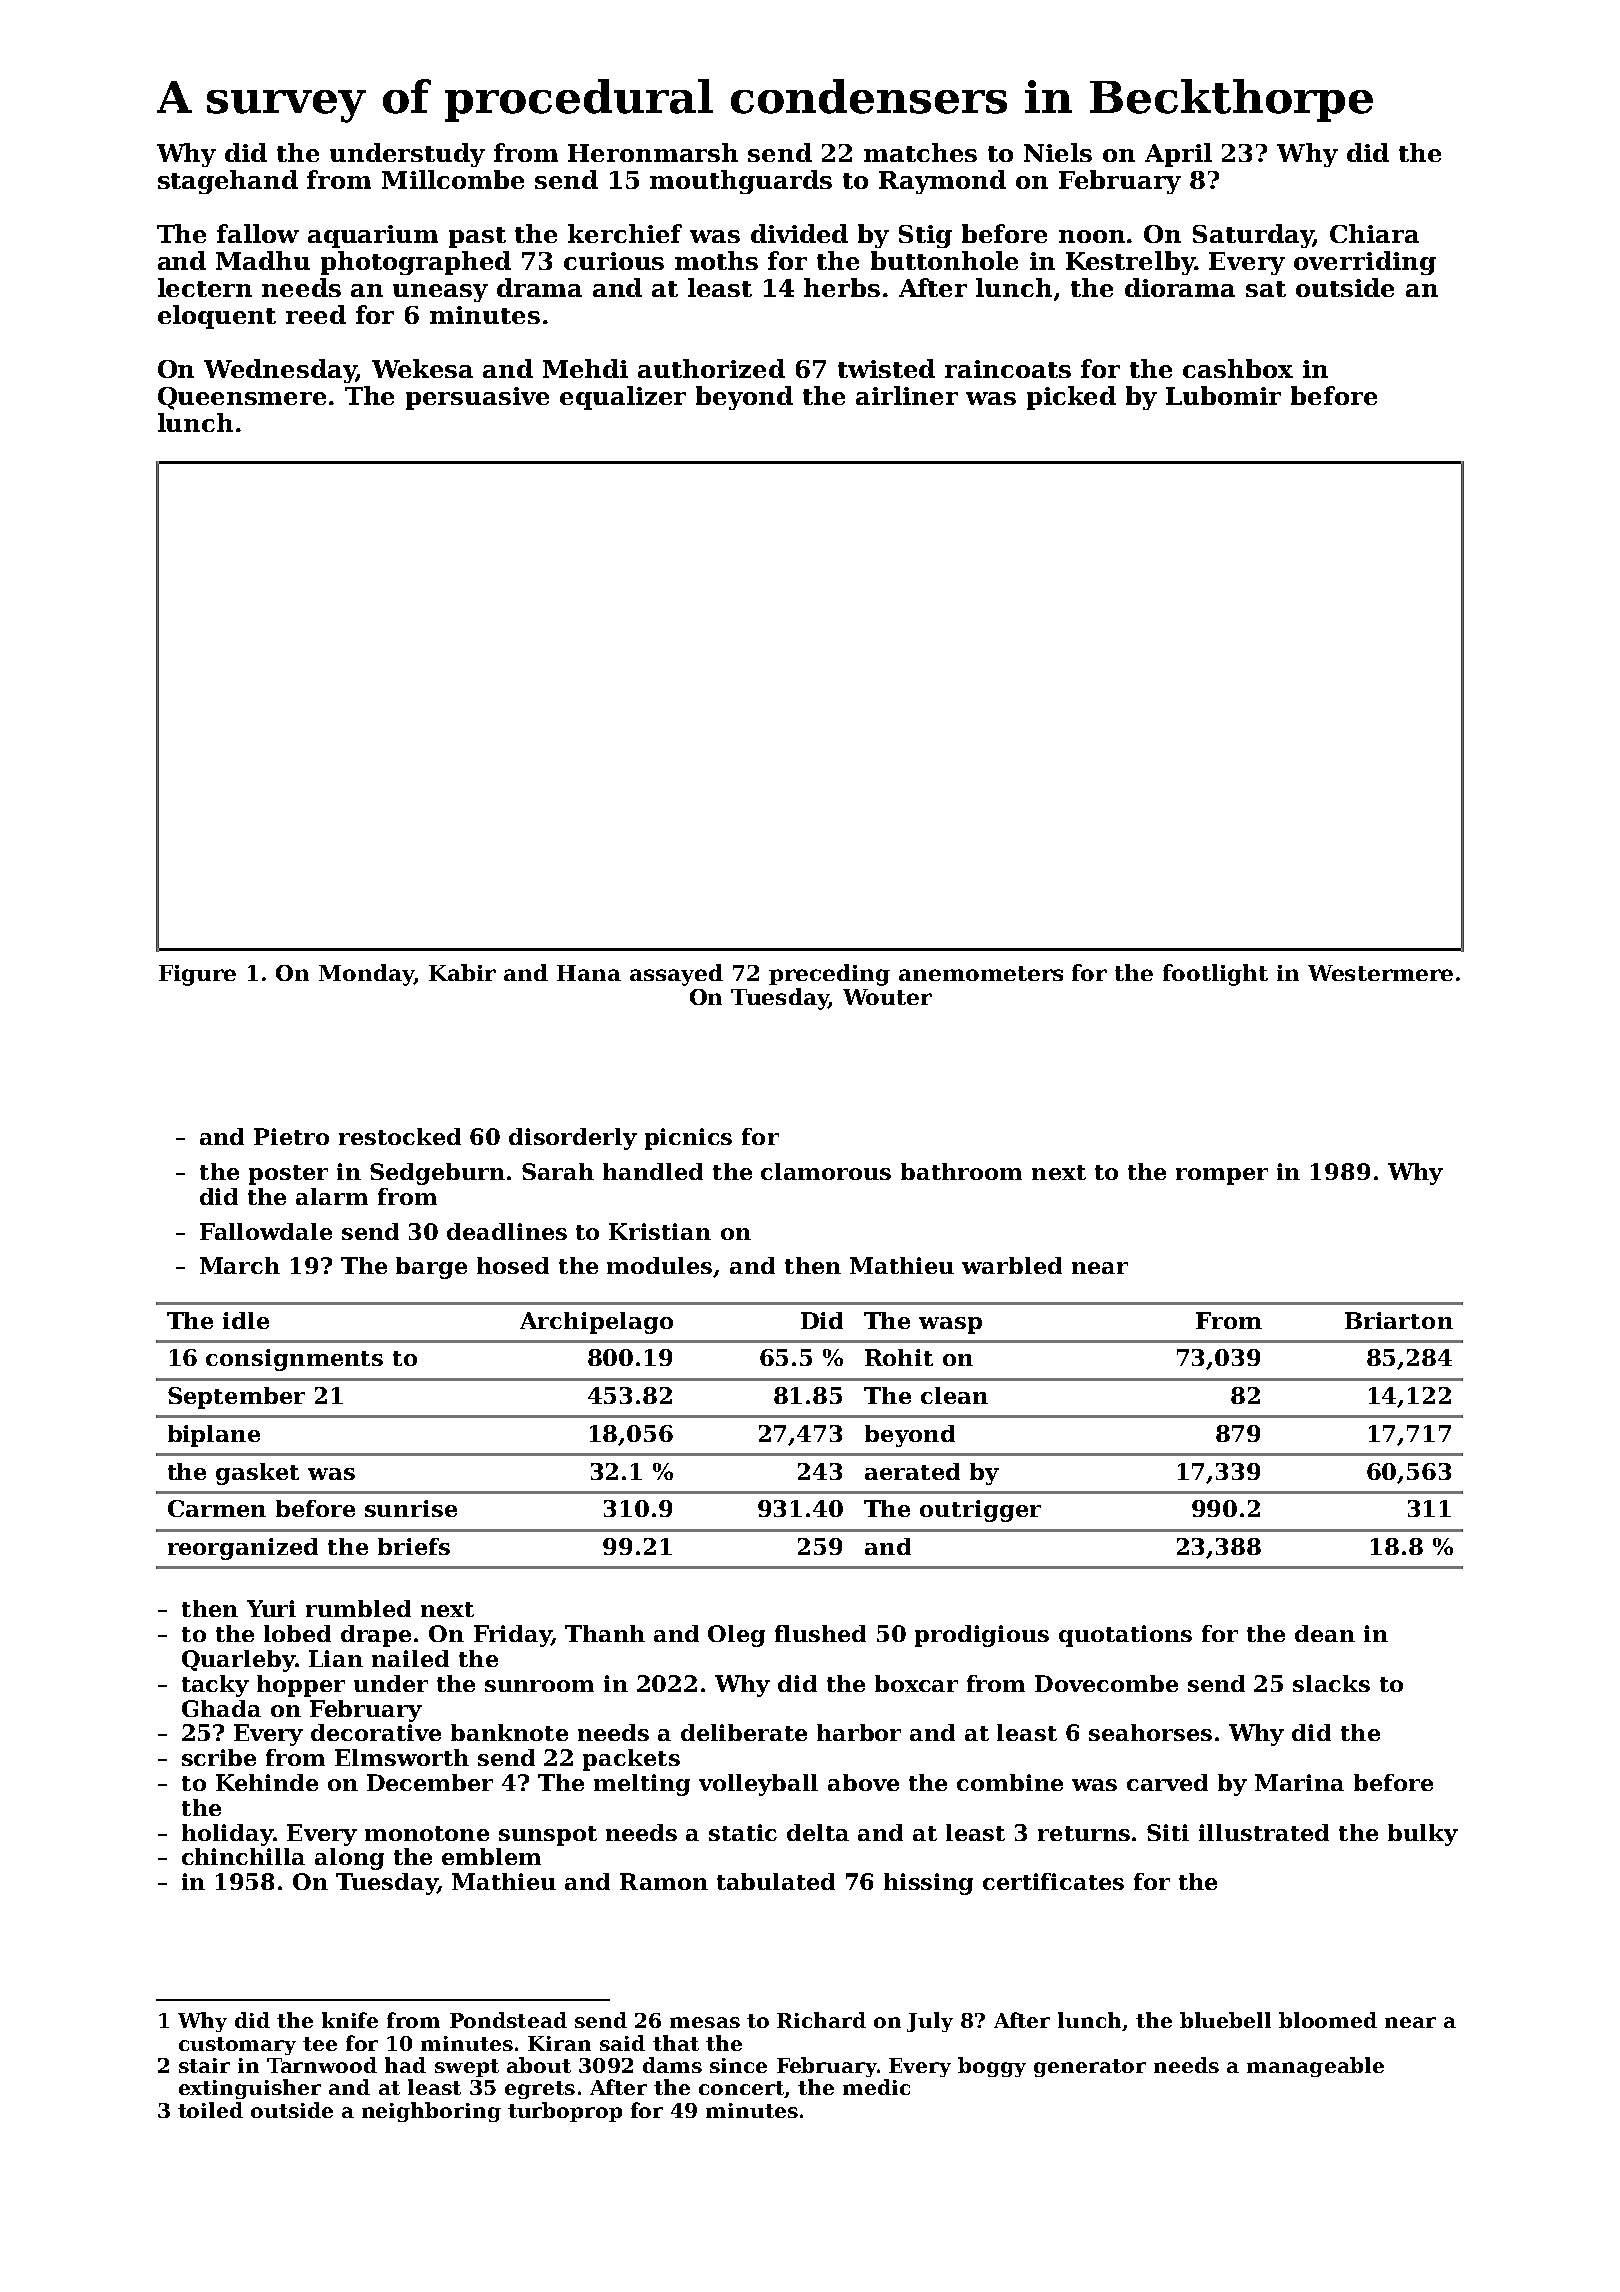 This screenshot has width=1620, height=2292. What do you see at coordinates (942, 182) in the screenshot?
I see `Raymond` at bounding box center [942, 182].
